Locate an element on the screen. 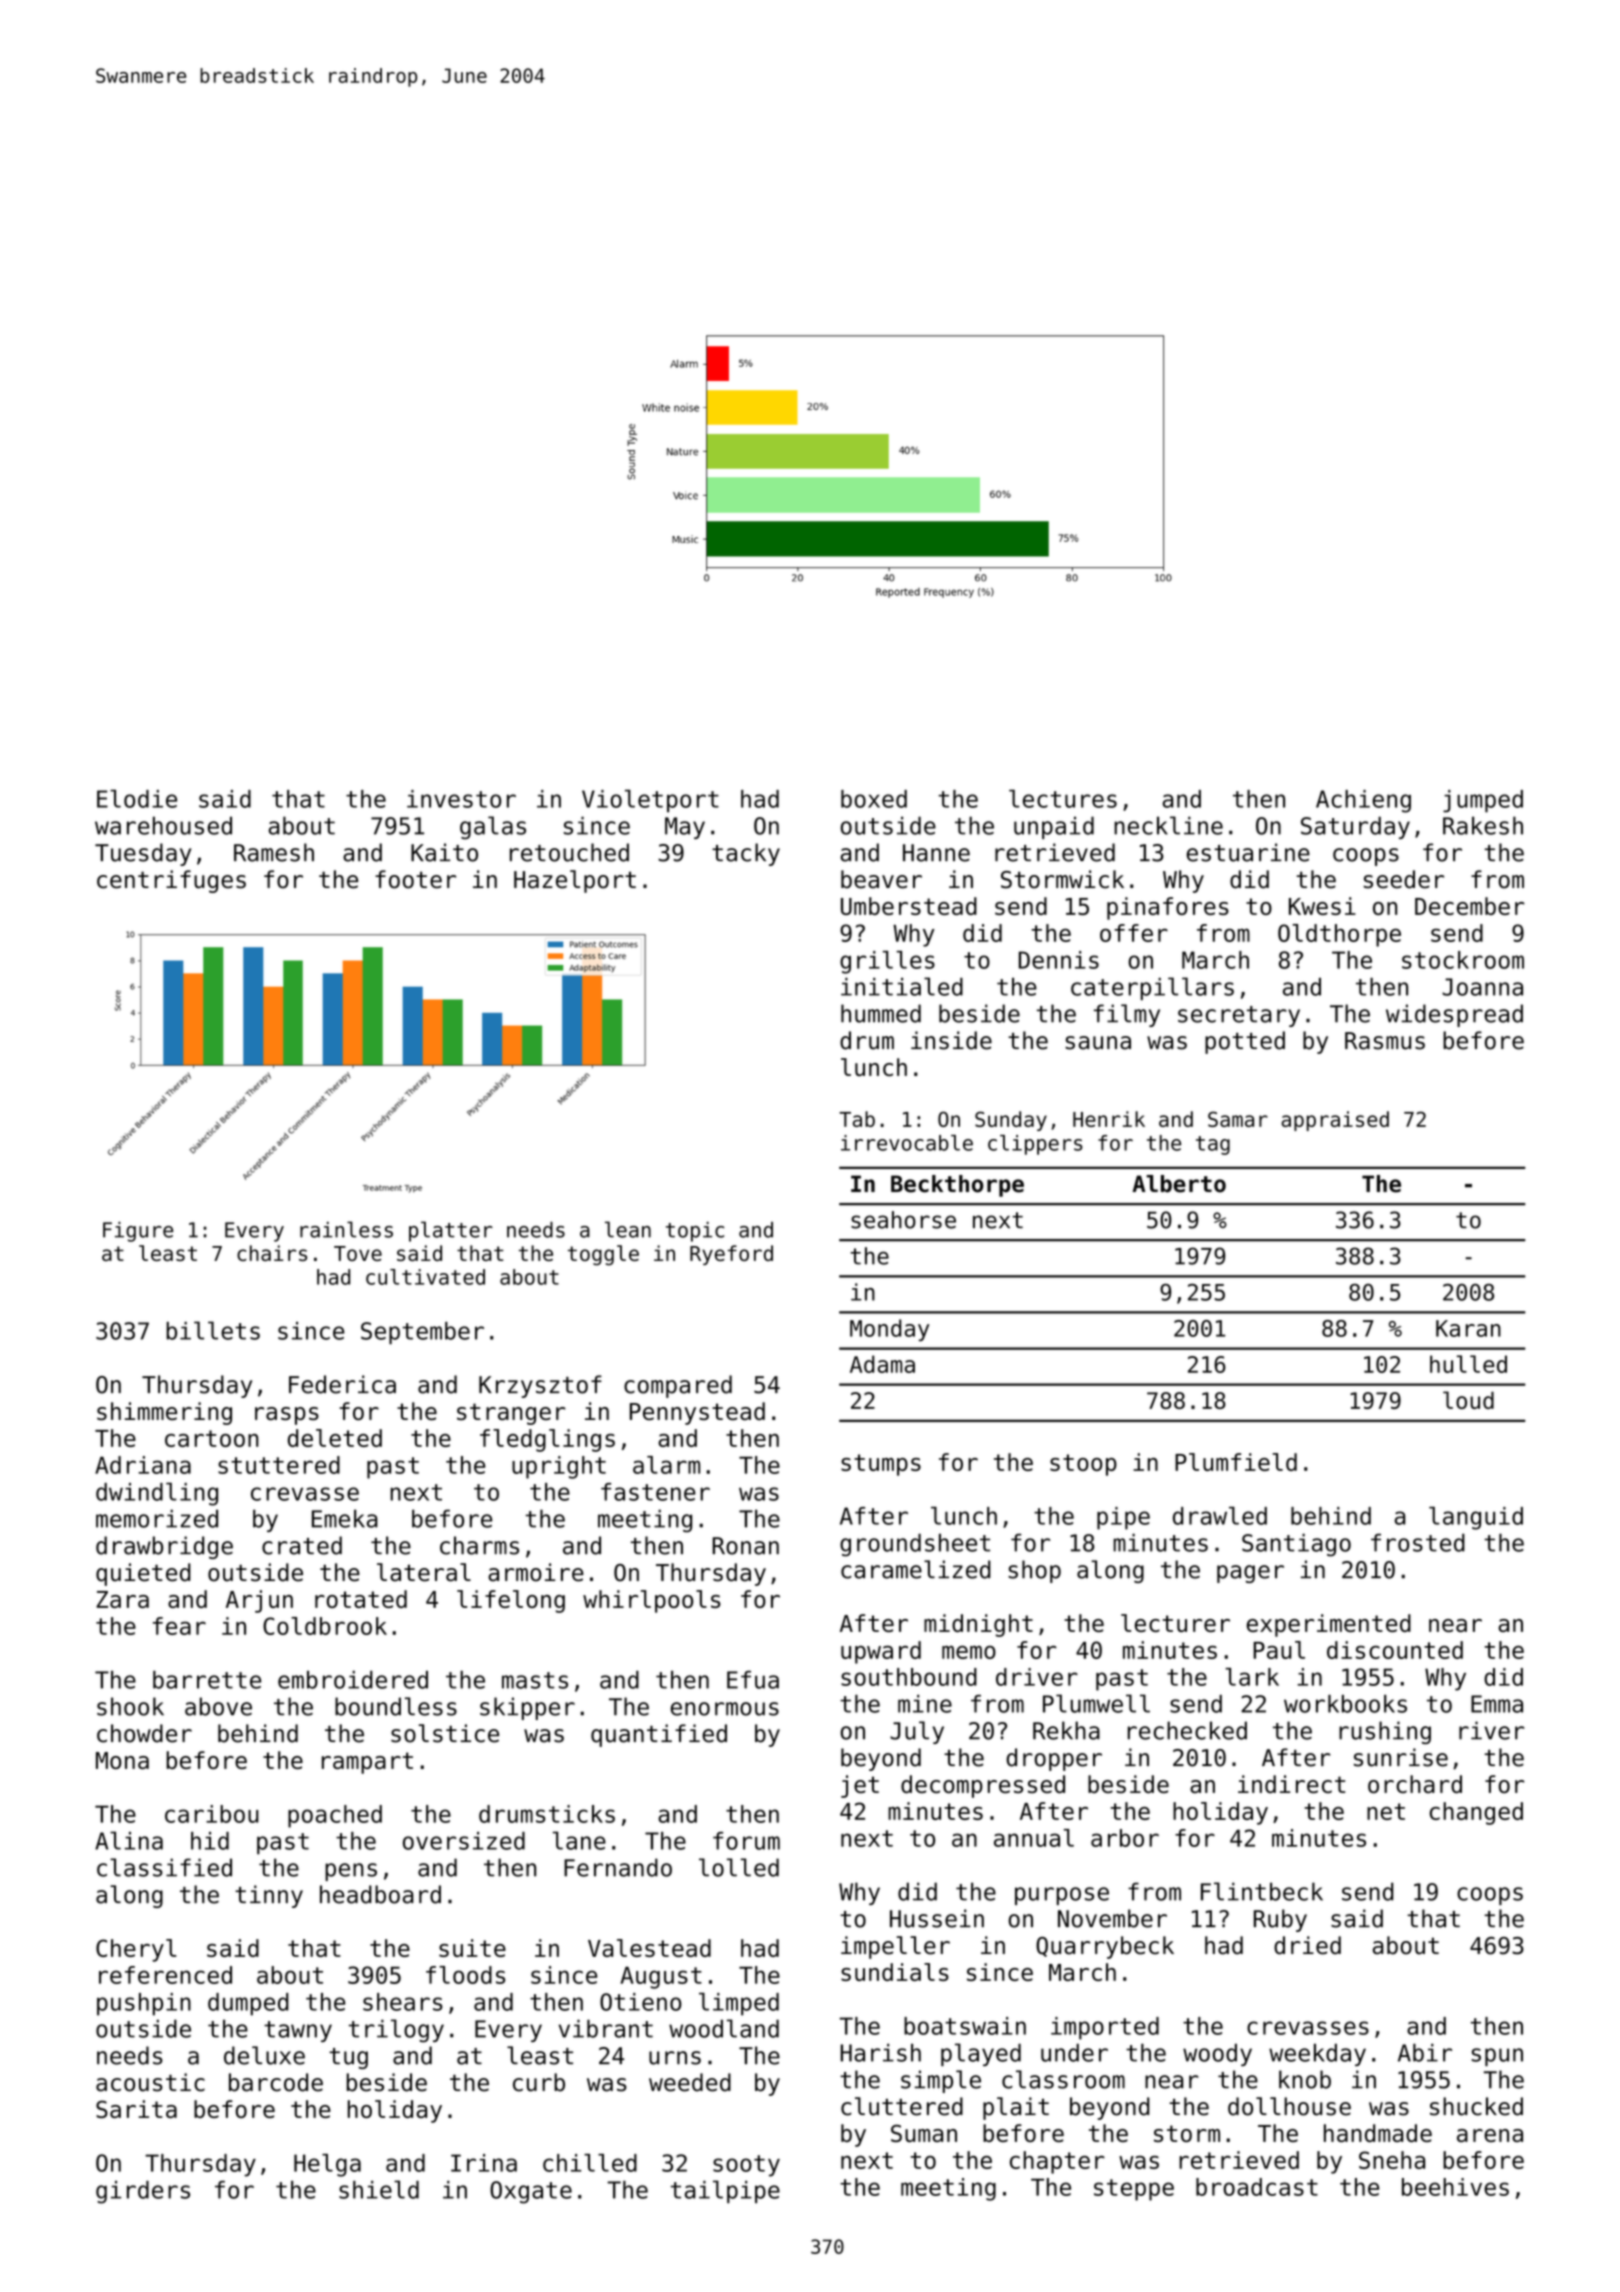 This screenshot has height=2292, width=1620. centrifuges is located at coordinates (171, 881).
